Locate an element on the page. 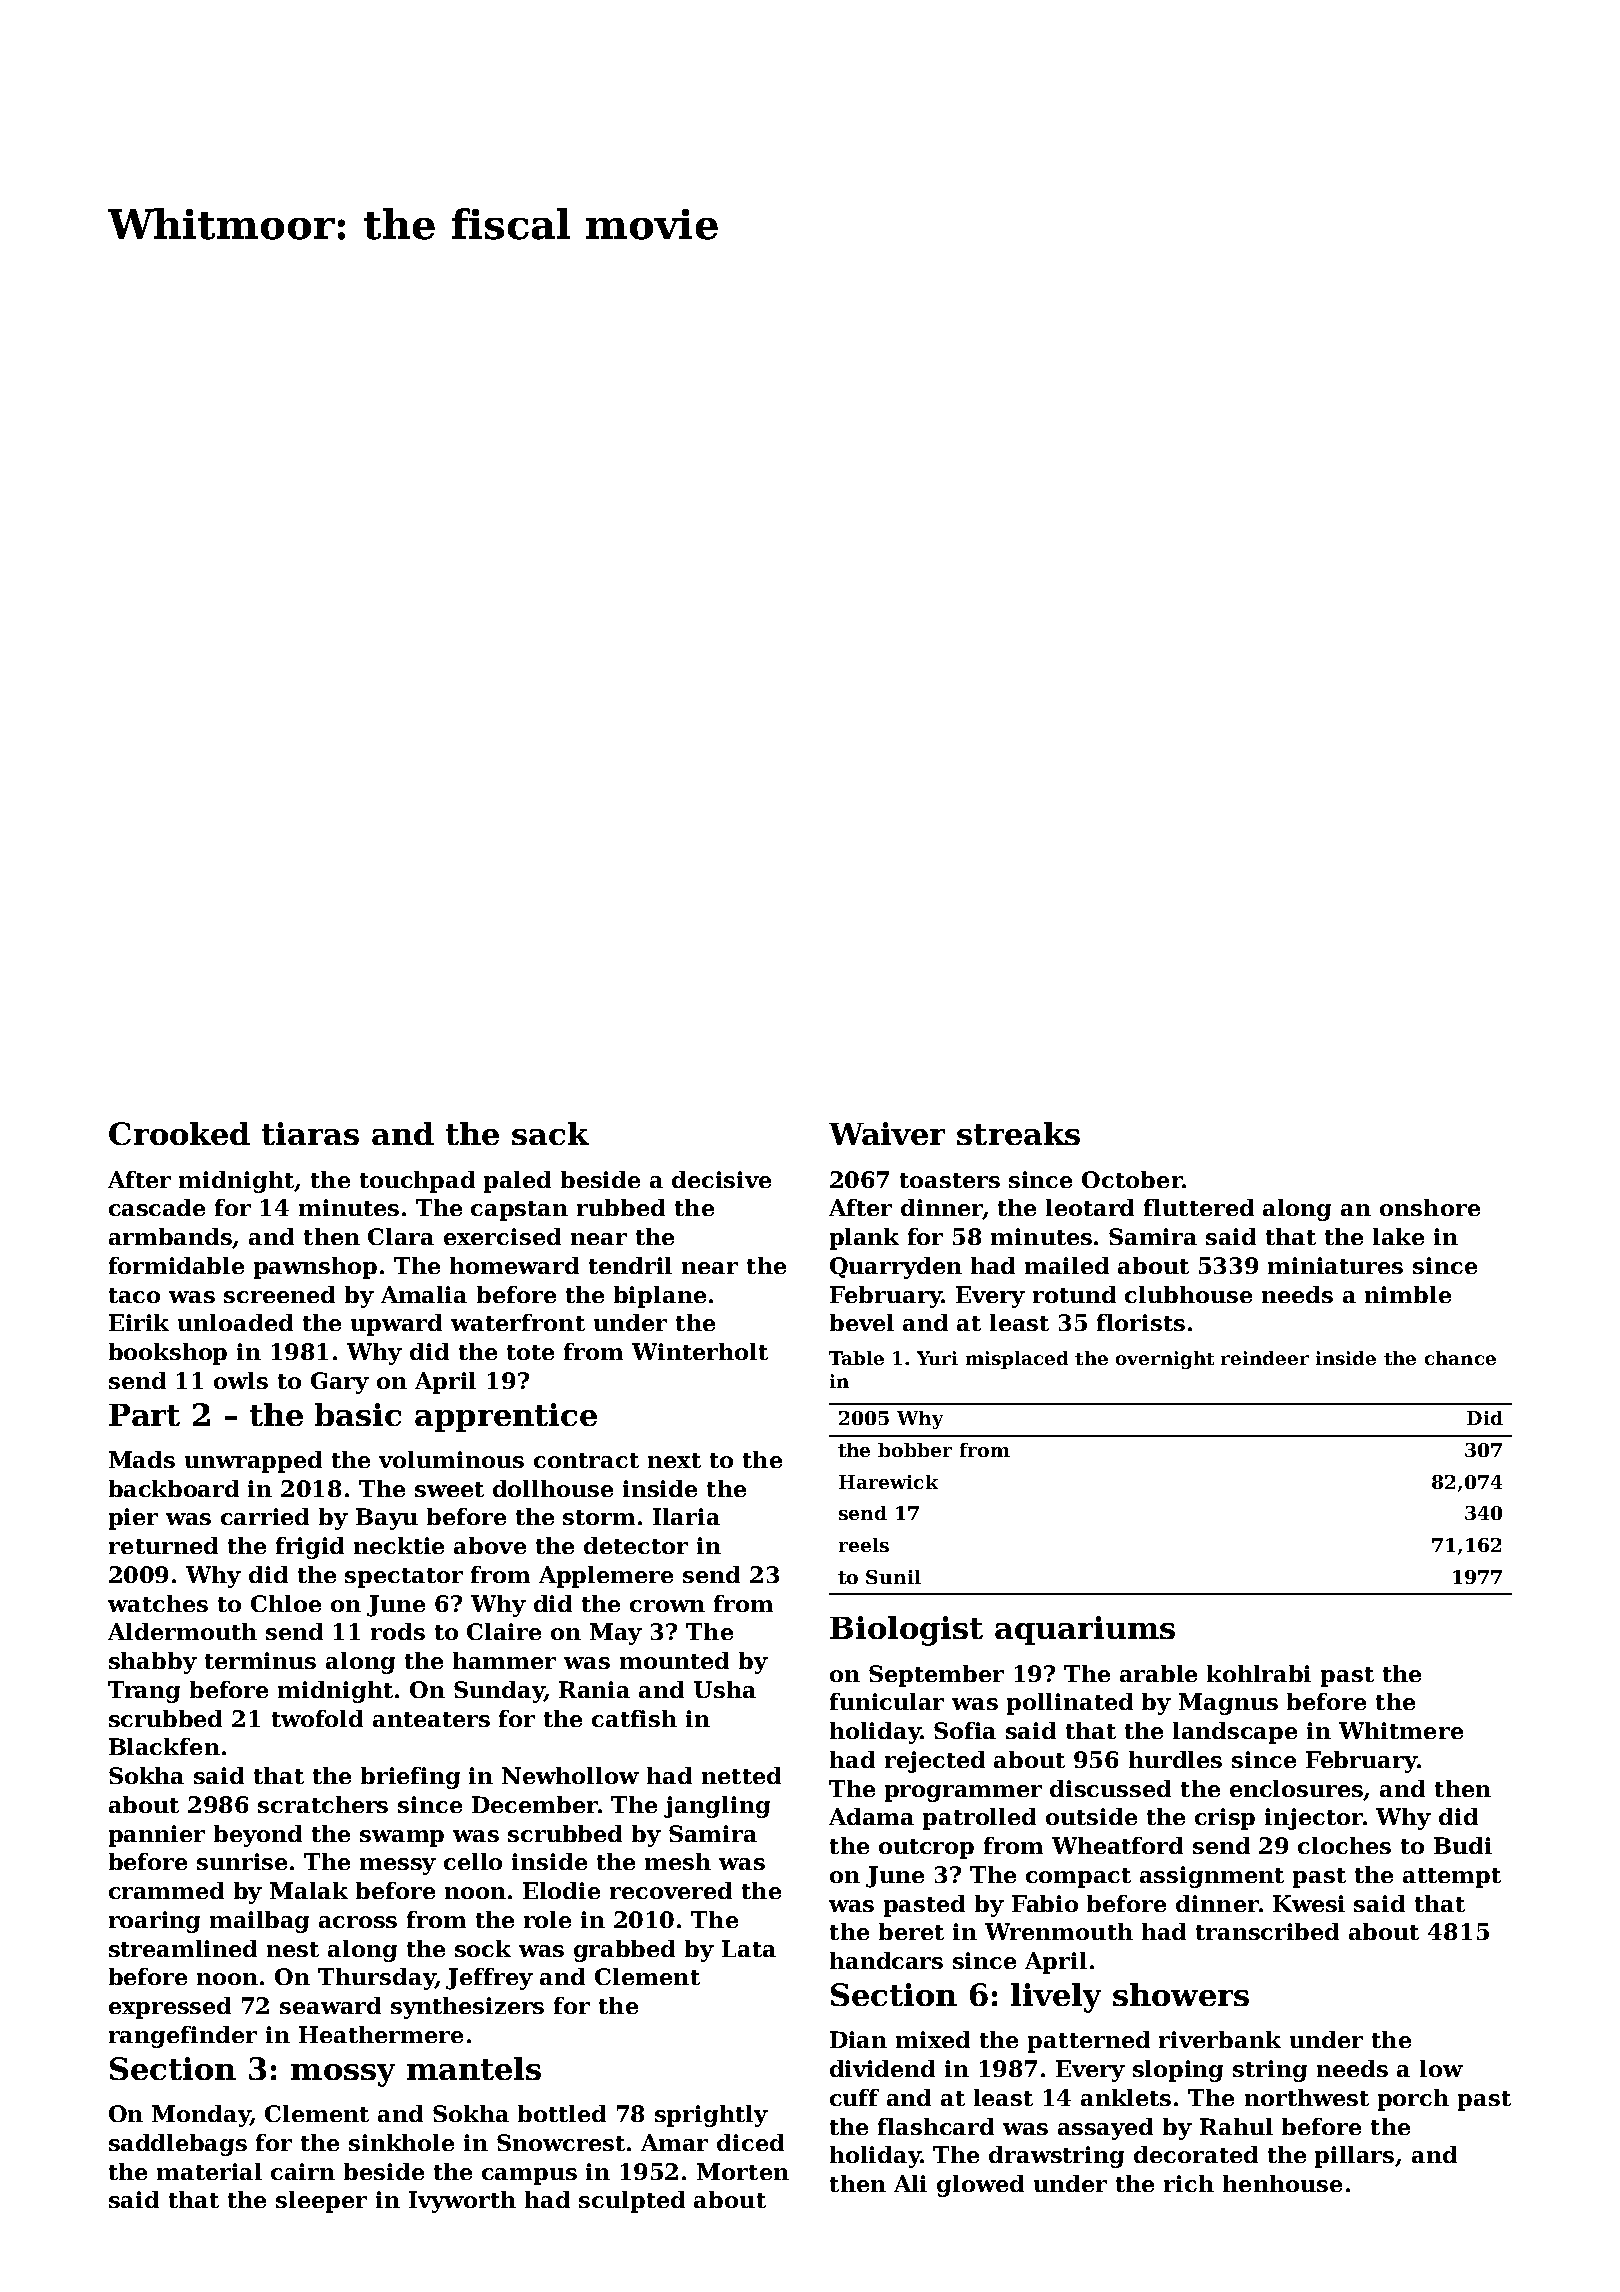 This image has height=2292, width=1620. terminus is located at coordinates (260, 1660).
